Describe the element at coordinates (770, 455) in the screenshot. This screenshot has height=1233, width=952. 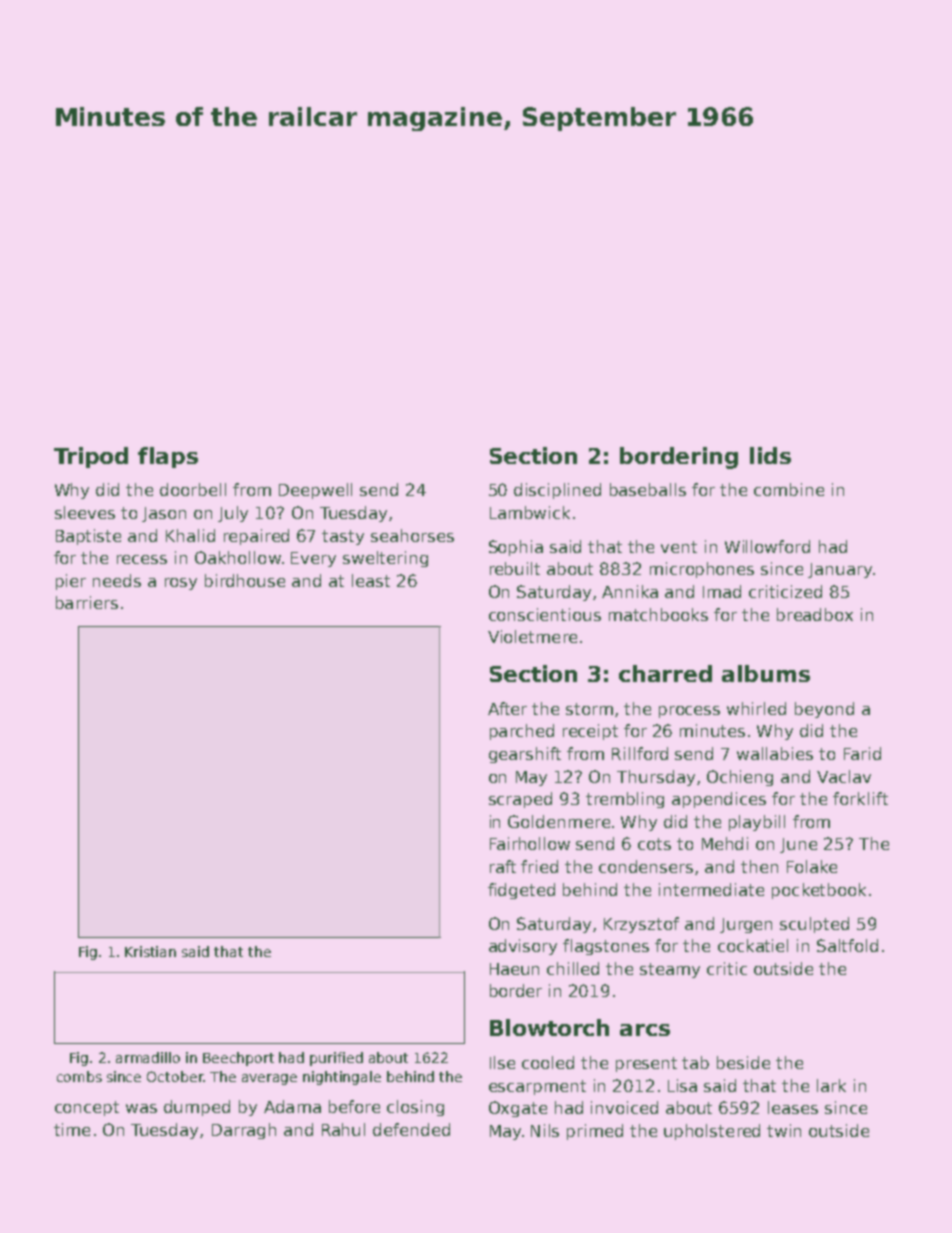
I see `lids` at that location.
